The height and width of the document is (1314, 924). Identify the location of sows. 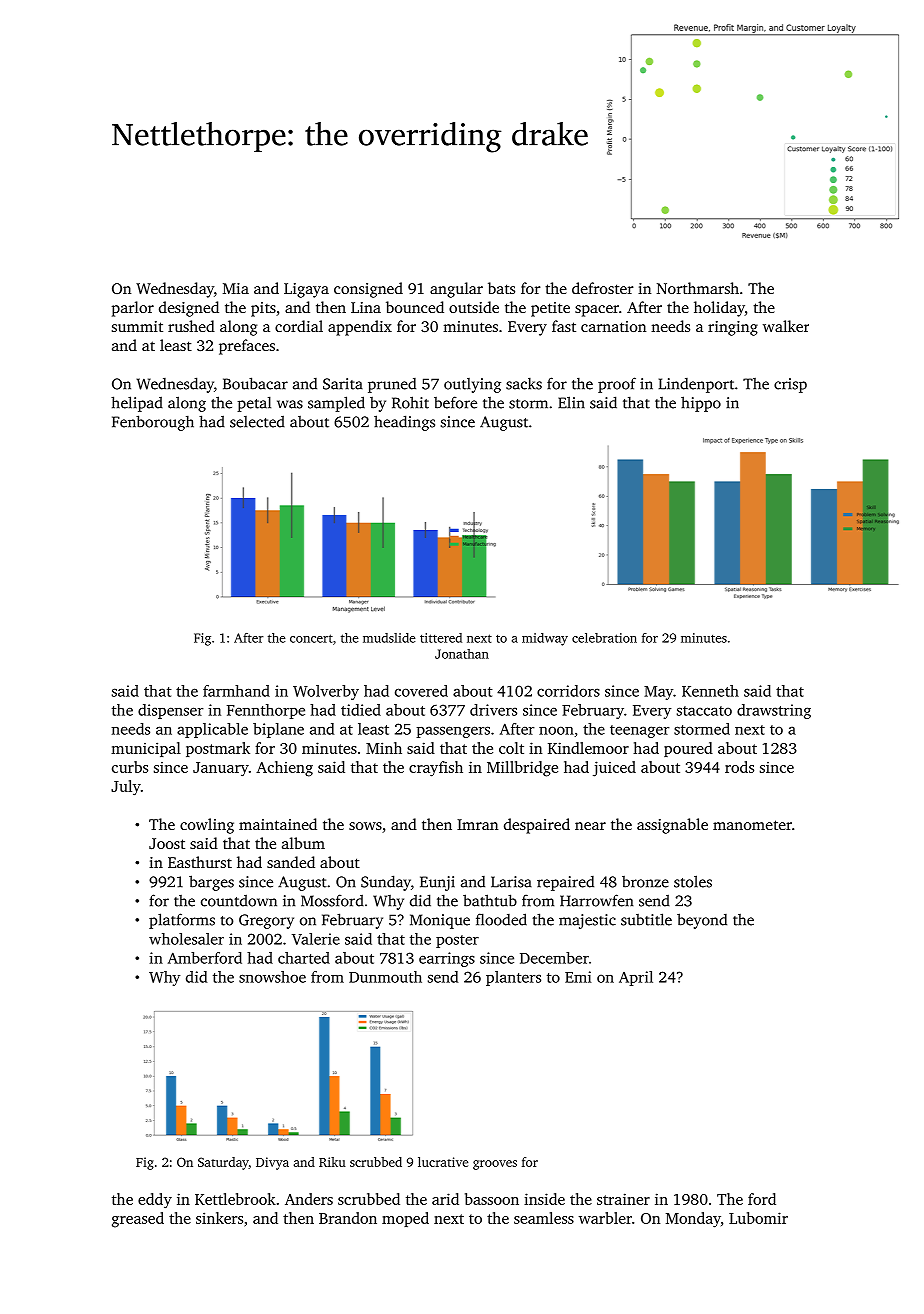
(365, 826).
